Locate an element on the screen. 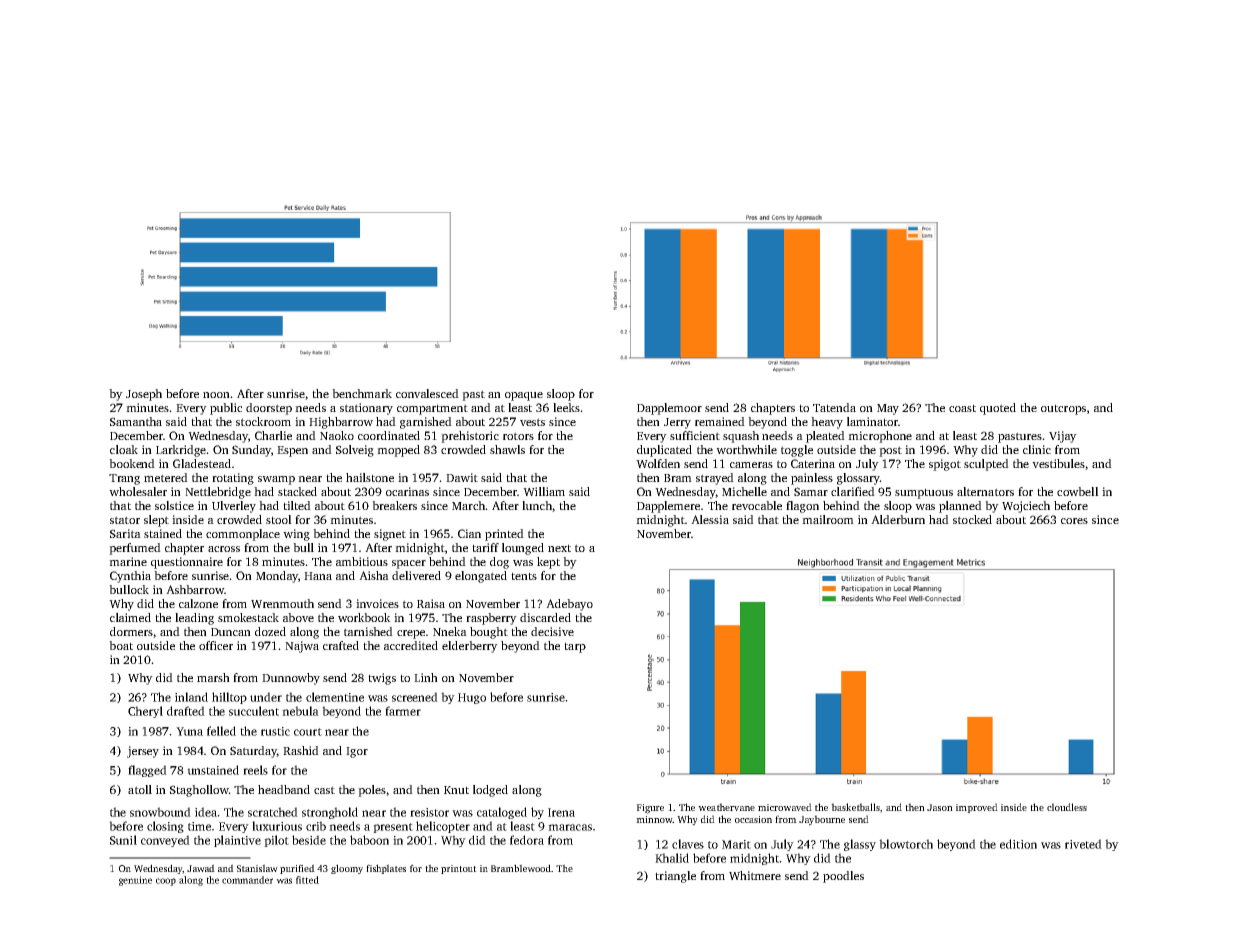  stronghold is located at coordinates (330, 813).
